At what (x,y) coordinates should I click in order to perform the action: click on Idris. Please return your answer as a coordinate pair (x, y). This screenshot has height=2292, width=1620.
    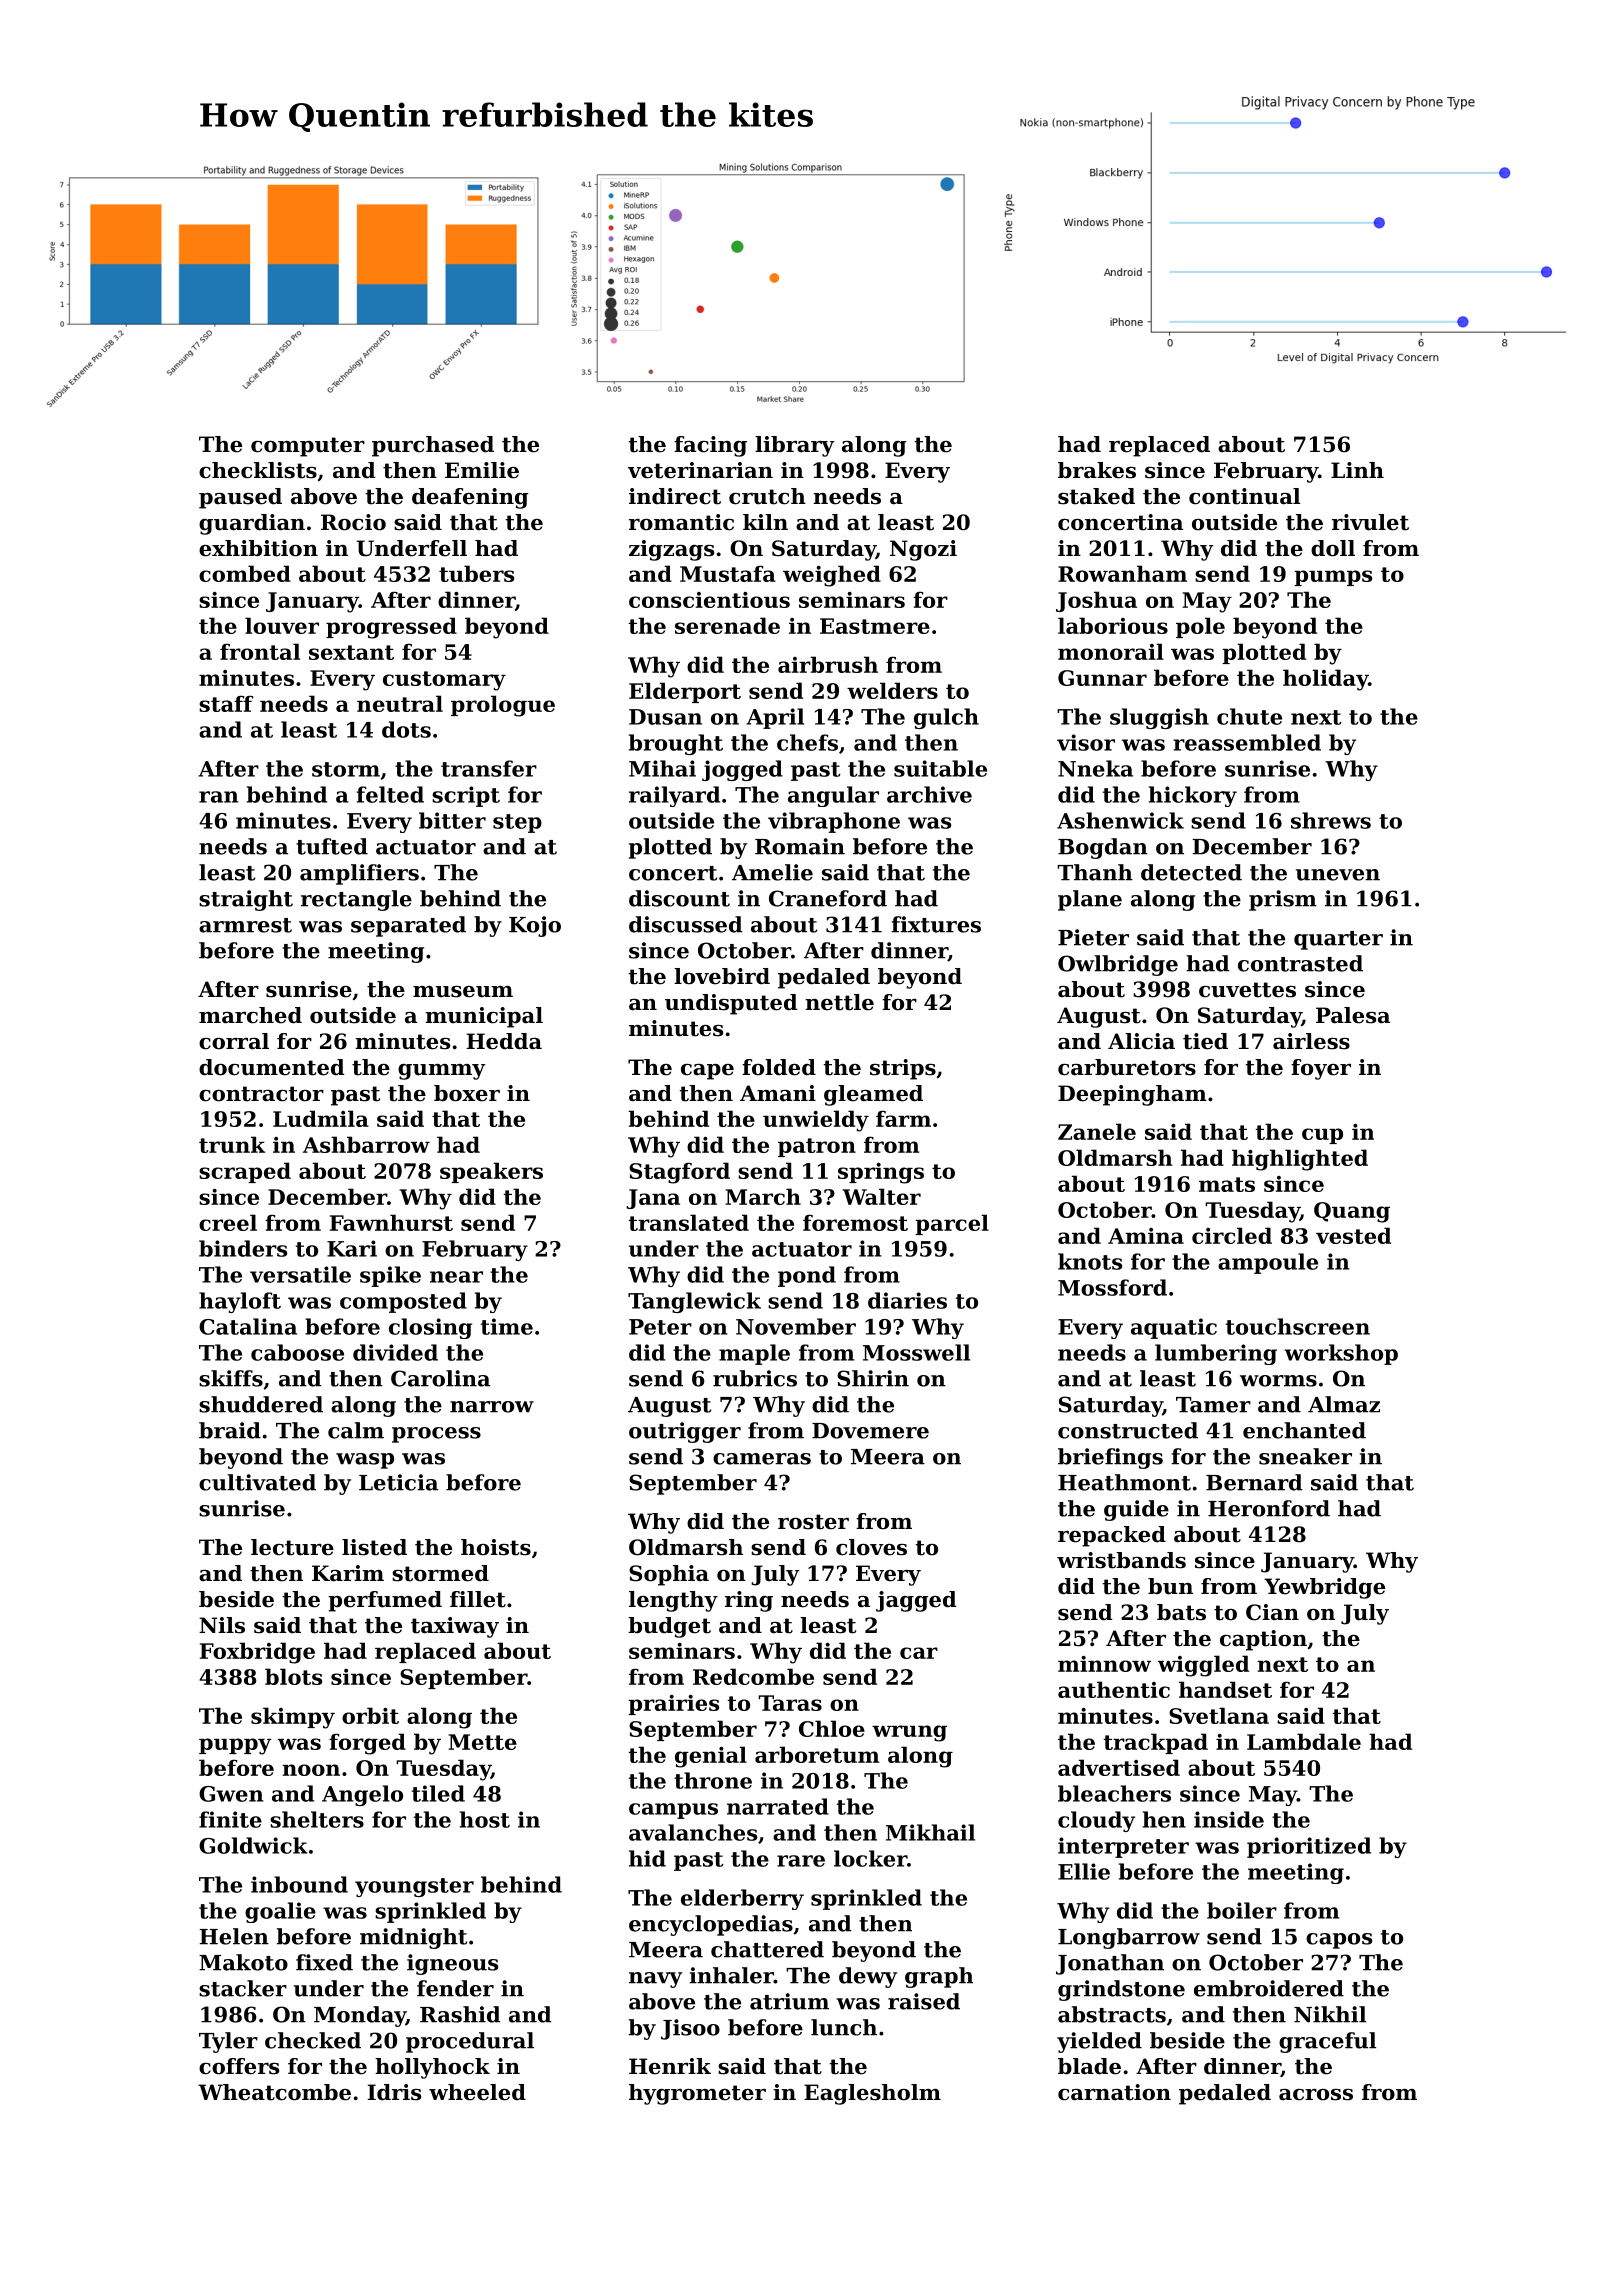
    Looking at the image, I should click on (394, 2092).
